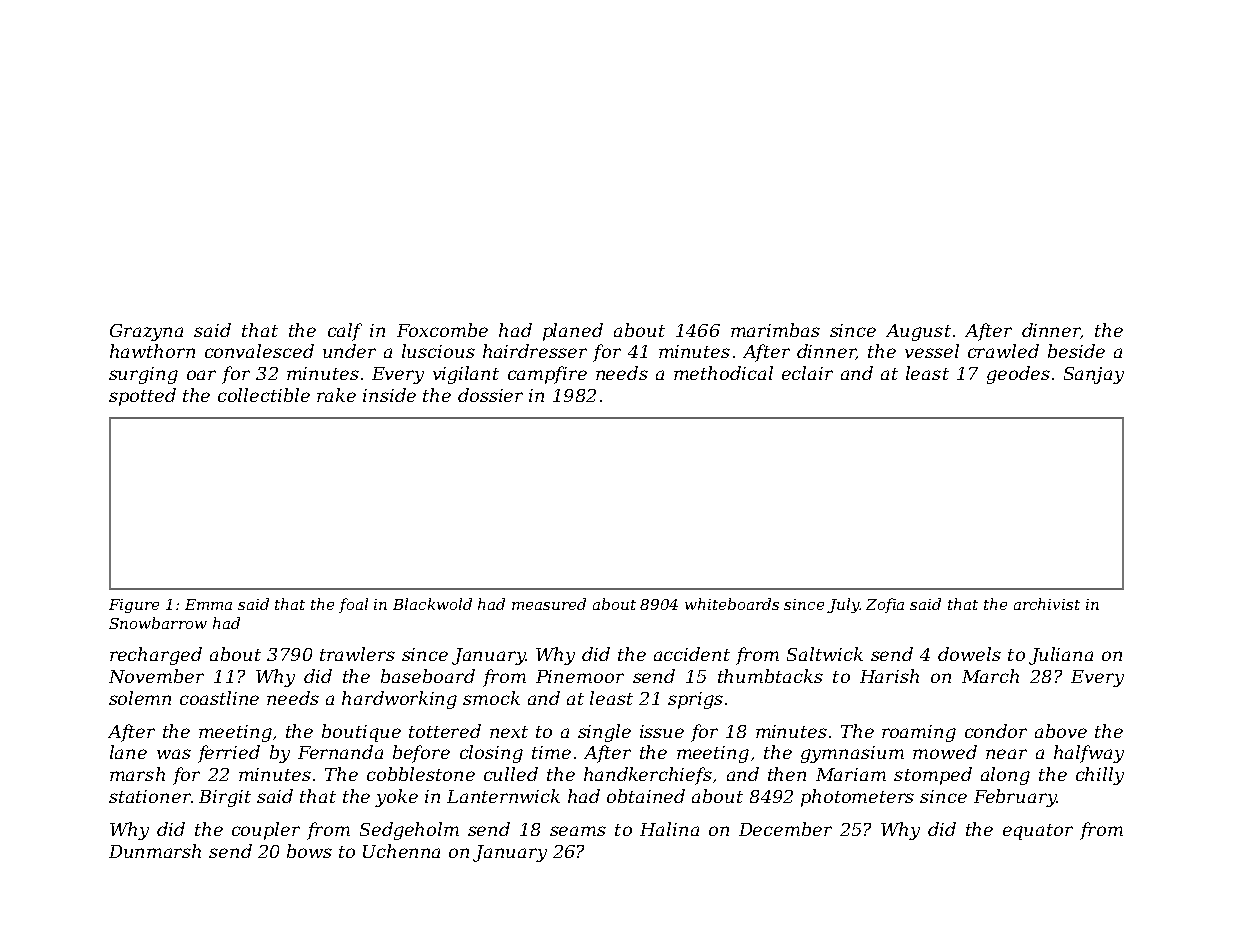 The width and height of the screenshot is (1233, 952). Describe the element at coordinates (775, 330) in the screenshot. I see `marimbas` at that location.
